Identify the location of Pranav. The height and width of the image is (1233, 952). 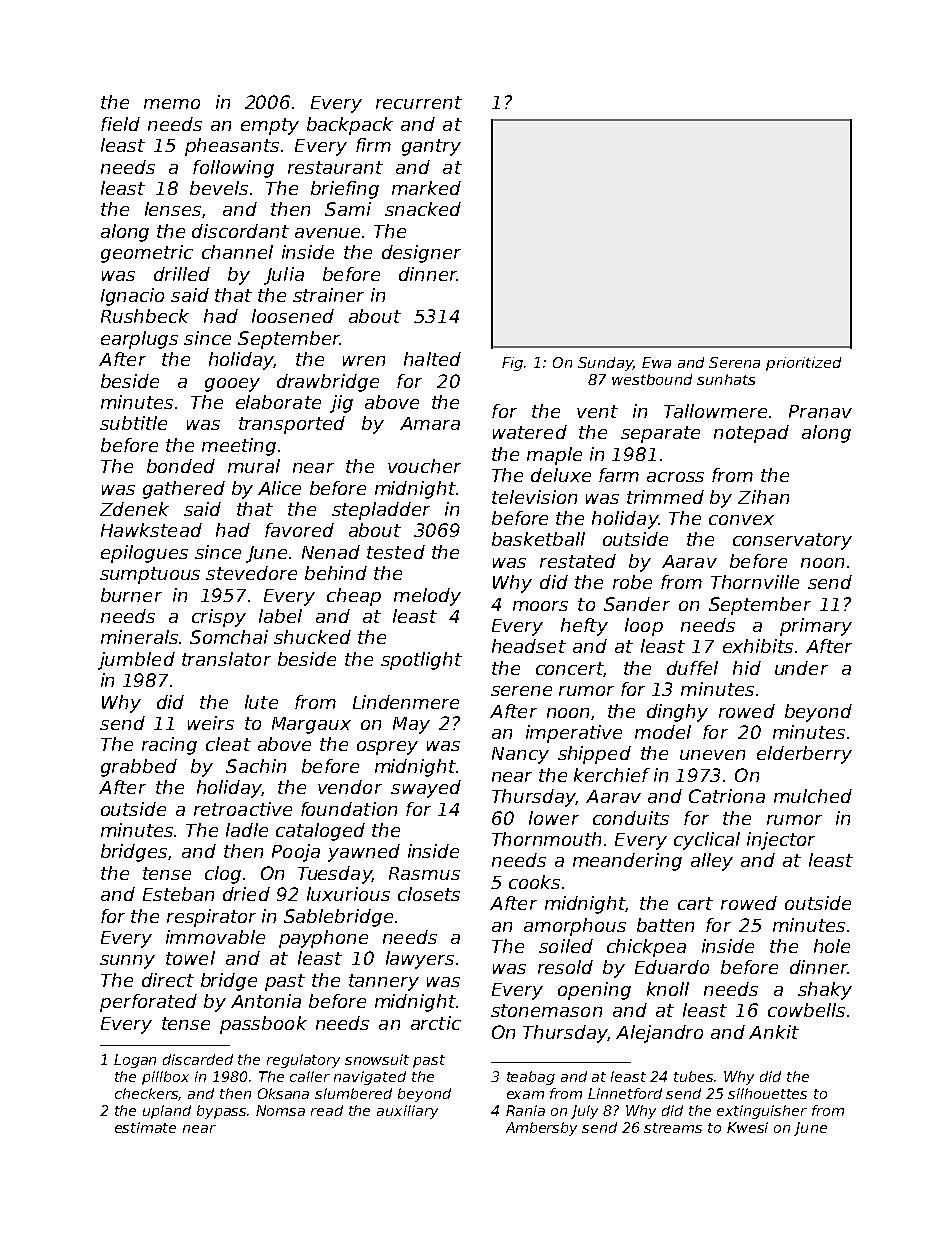
(820, 411).
